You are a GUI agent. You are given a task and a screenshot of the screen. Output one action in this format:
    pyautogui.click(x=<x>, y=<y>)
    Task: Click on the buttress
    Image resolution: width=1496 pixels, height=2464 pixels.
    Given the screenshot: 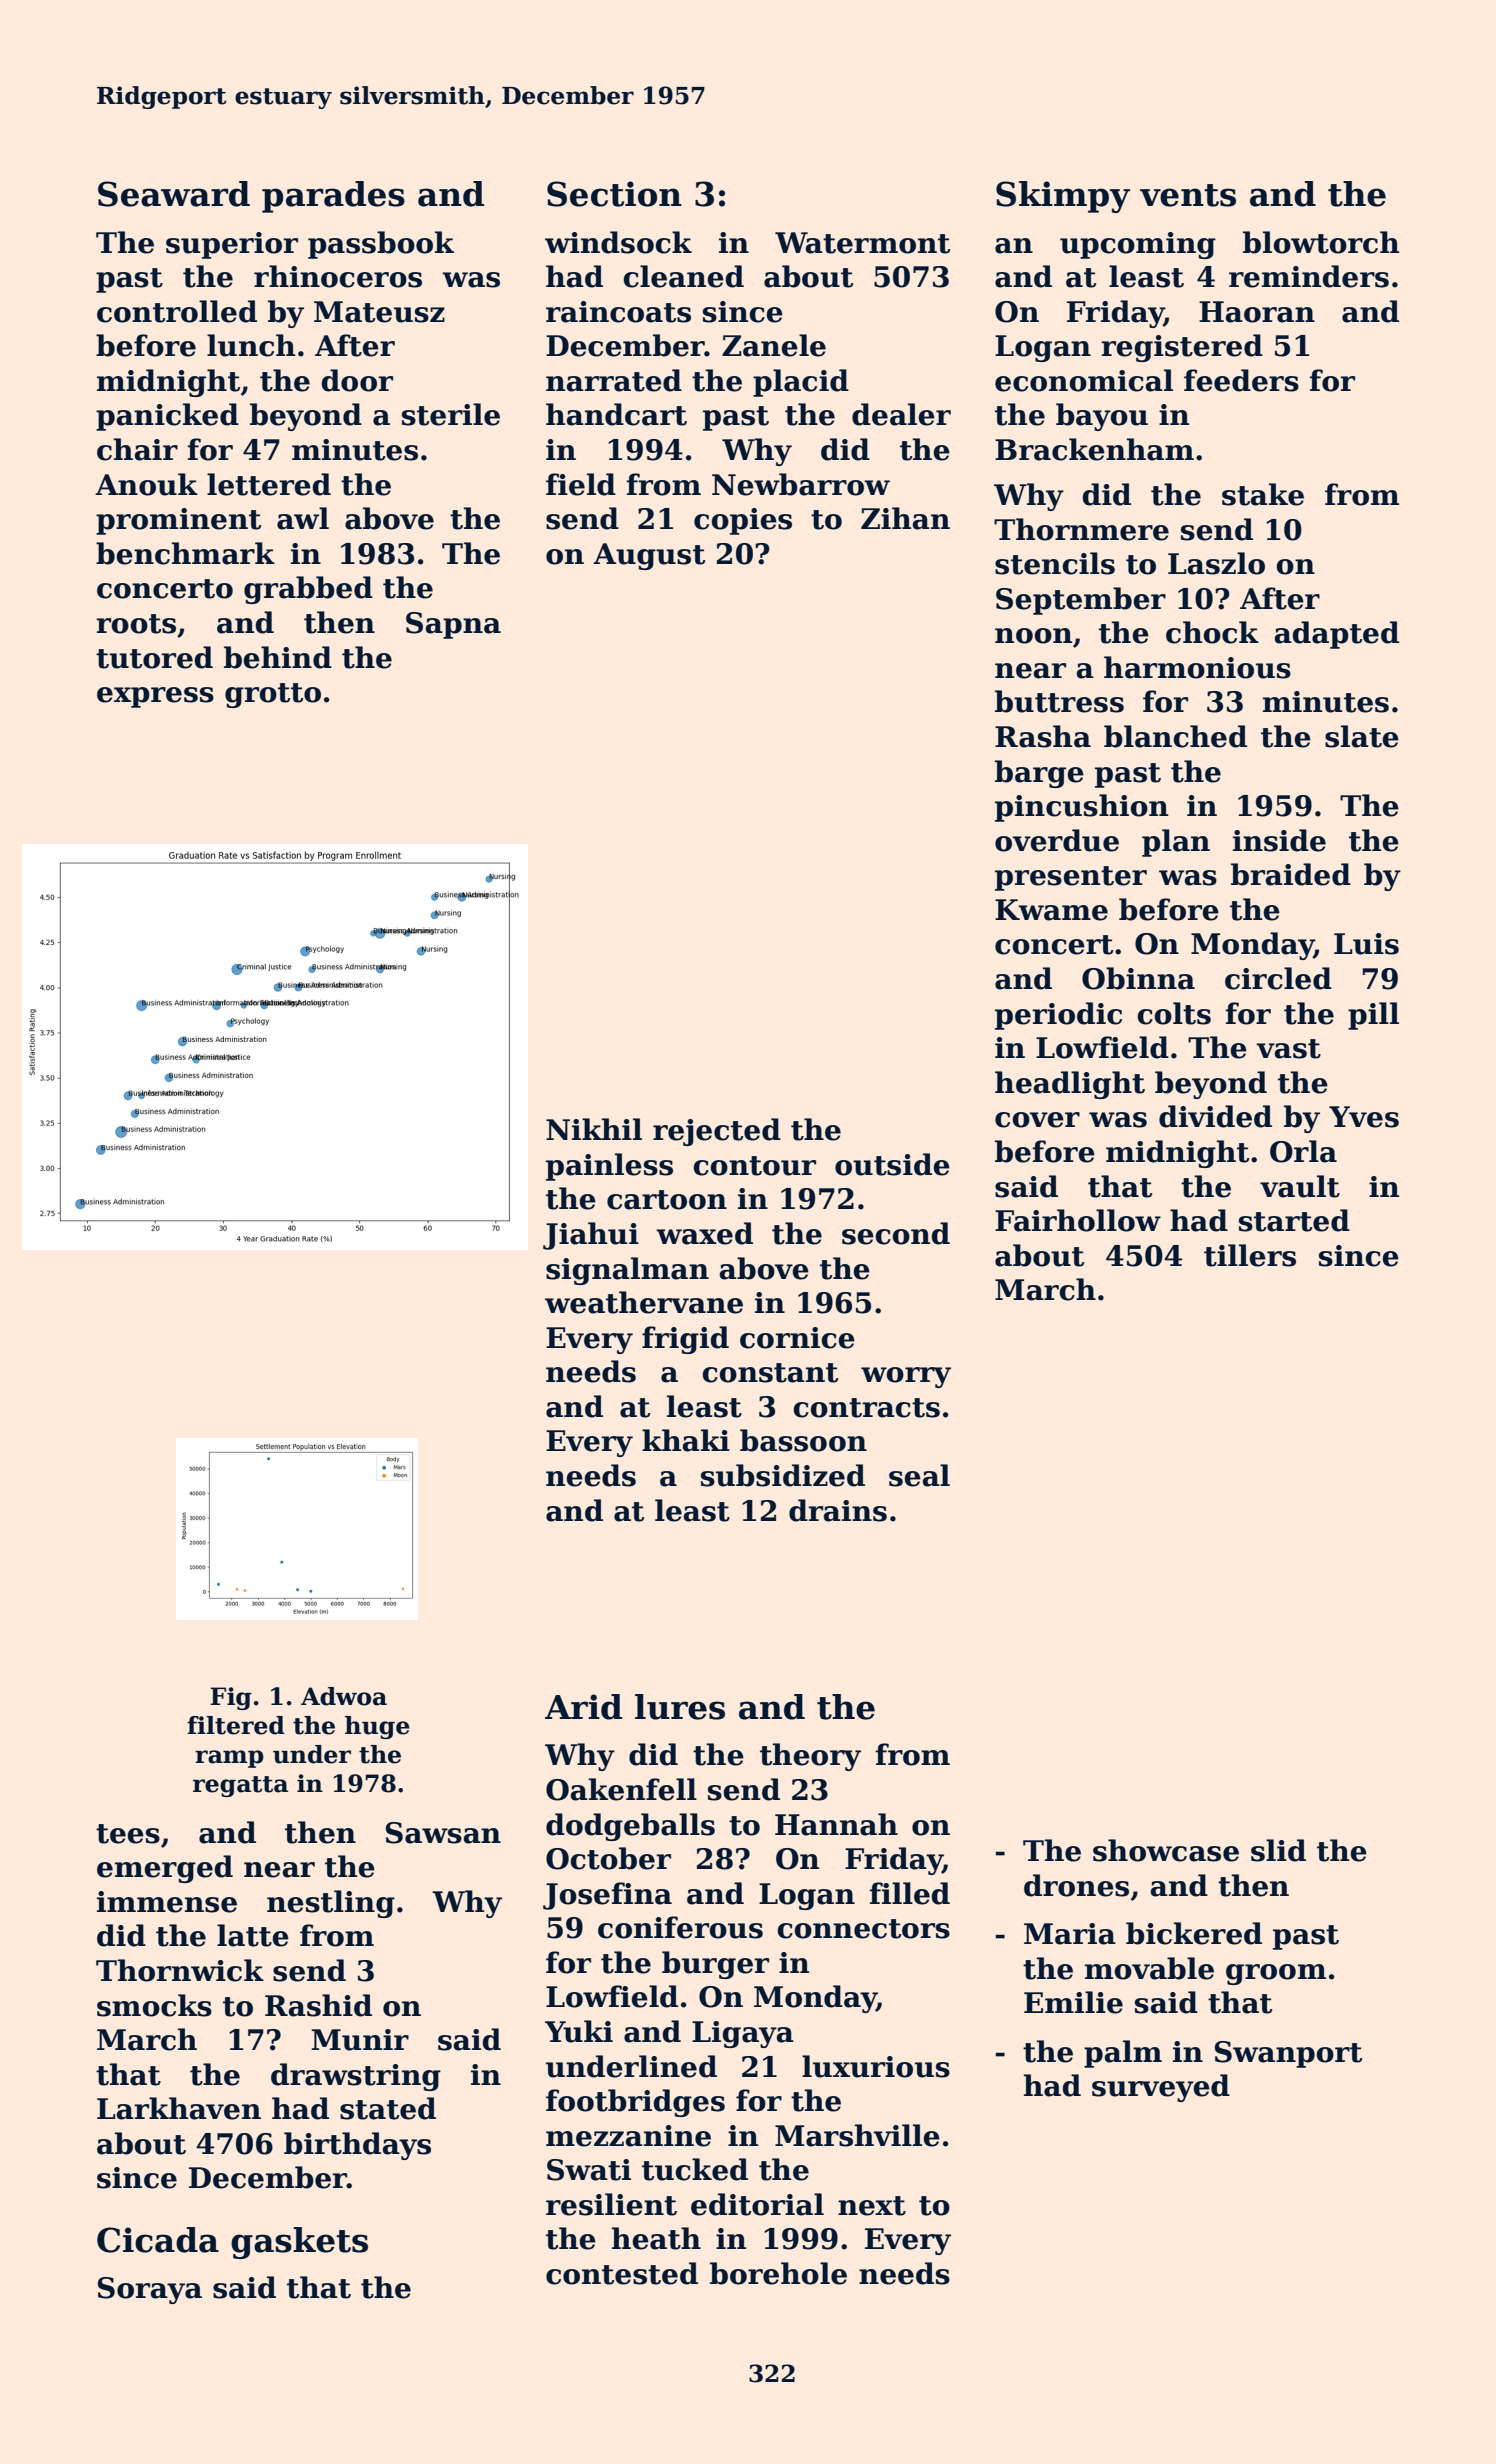 What is the action you would take?
    pyautogui.click(x=1059, y=701)
